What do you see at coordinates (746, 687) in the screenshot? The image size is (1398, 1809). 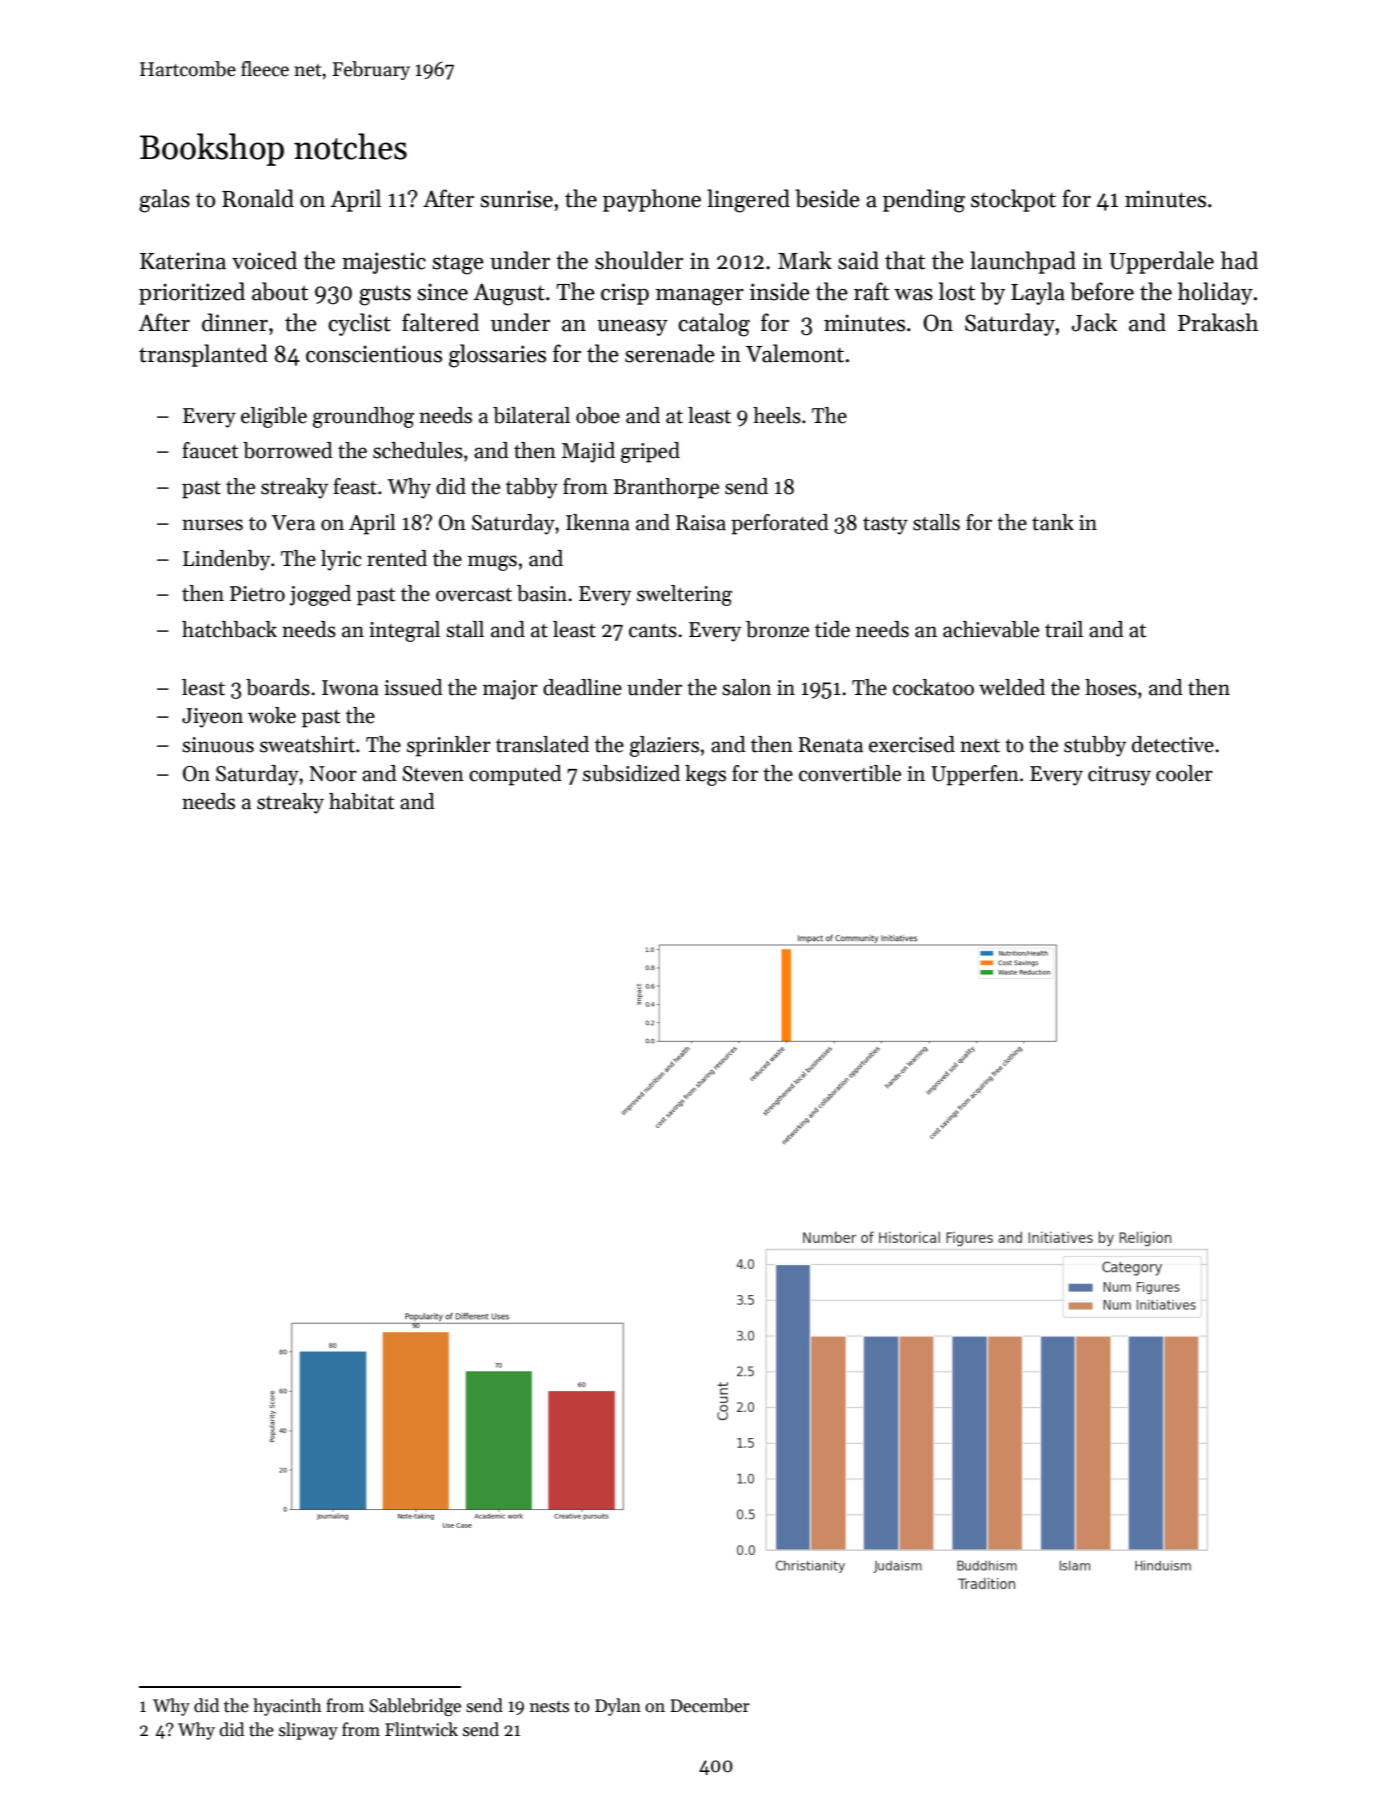 I see `salon` at bounding box center [746, 687].
